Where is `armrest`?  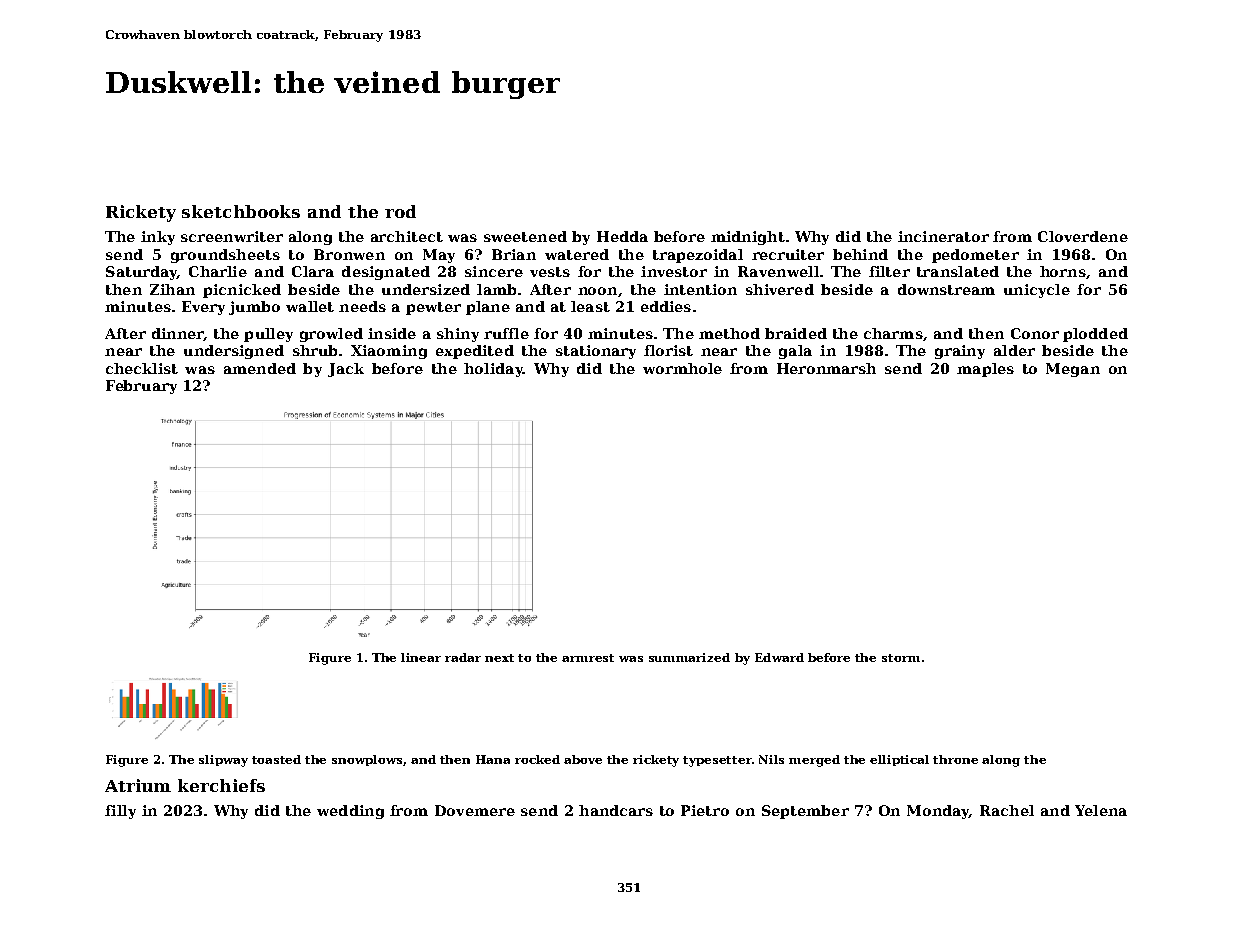
armrest is located at coordinates (588, 658).
